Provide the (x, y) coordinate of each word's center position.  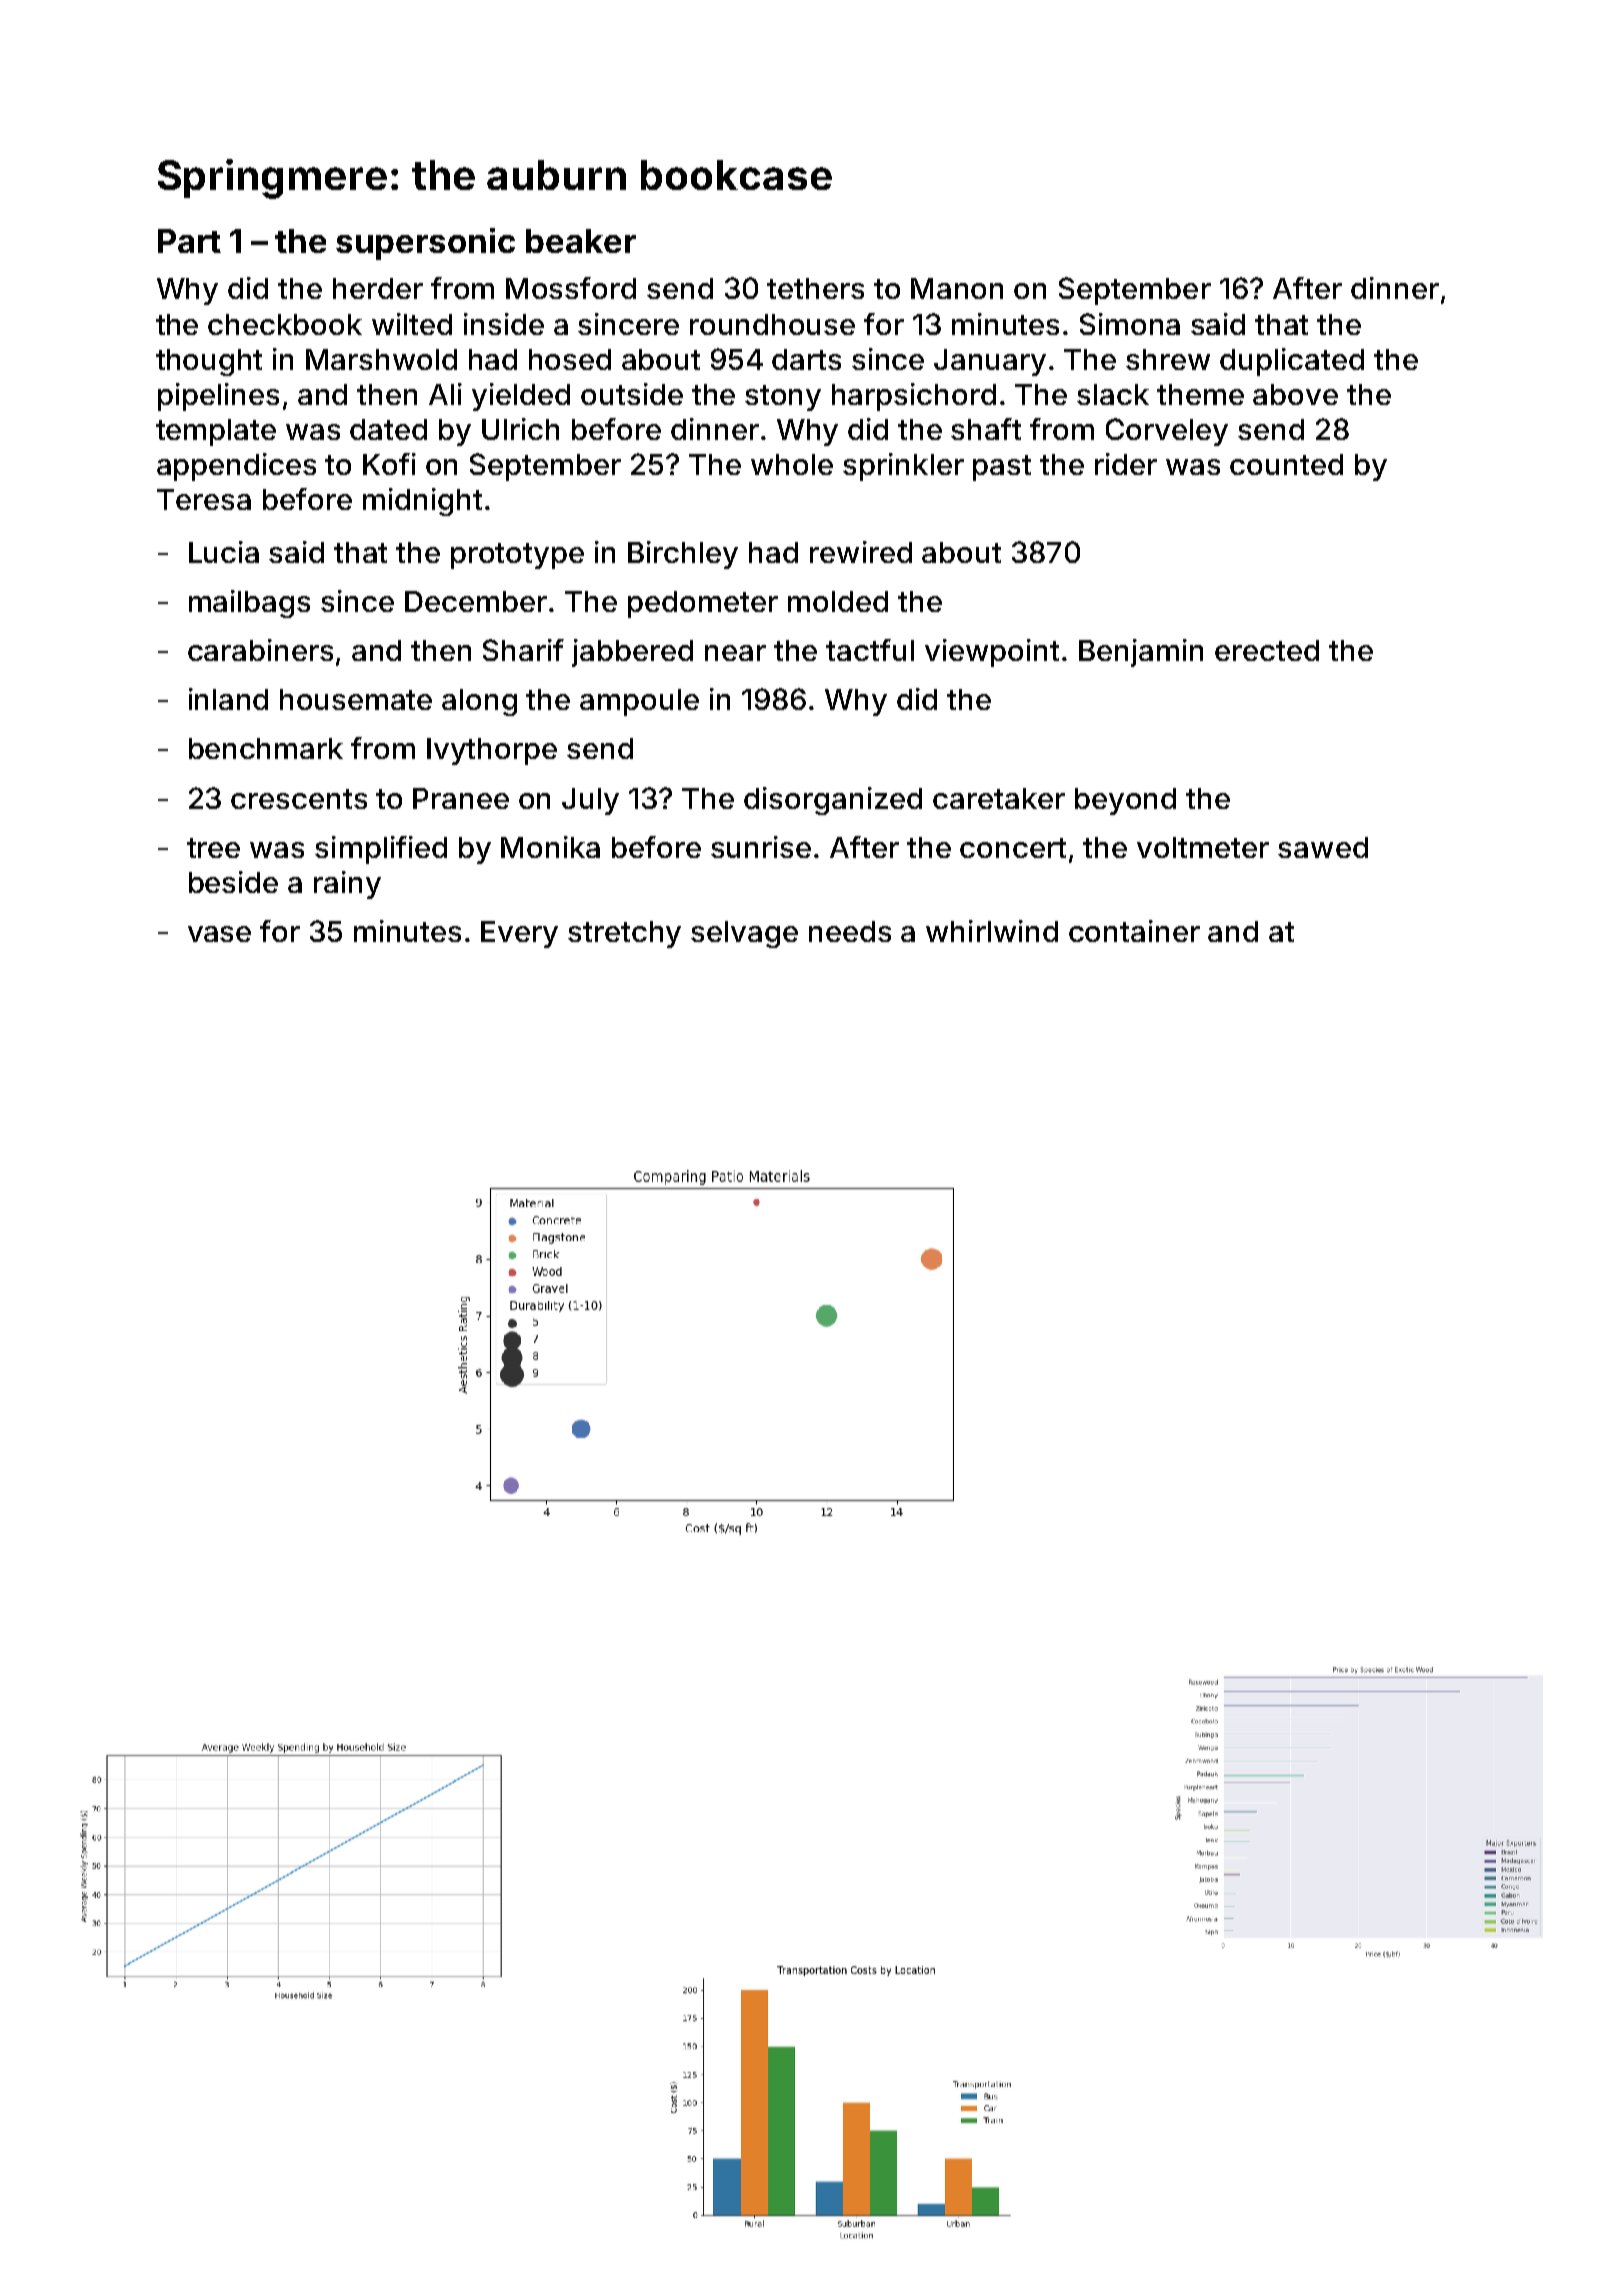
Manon (957, 288)
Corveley (1167, 432)
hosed (570, 359)
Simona (1130, 324)
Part (189, 241)
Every (519, 934)
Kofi (389, 464)
